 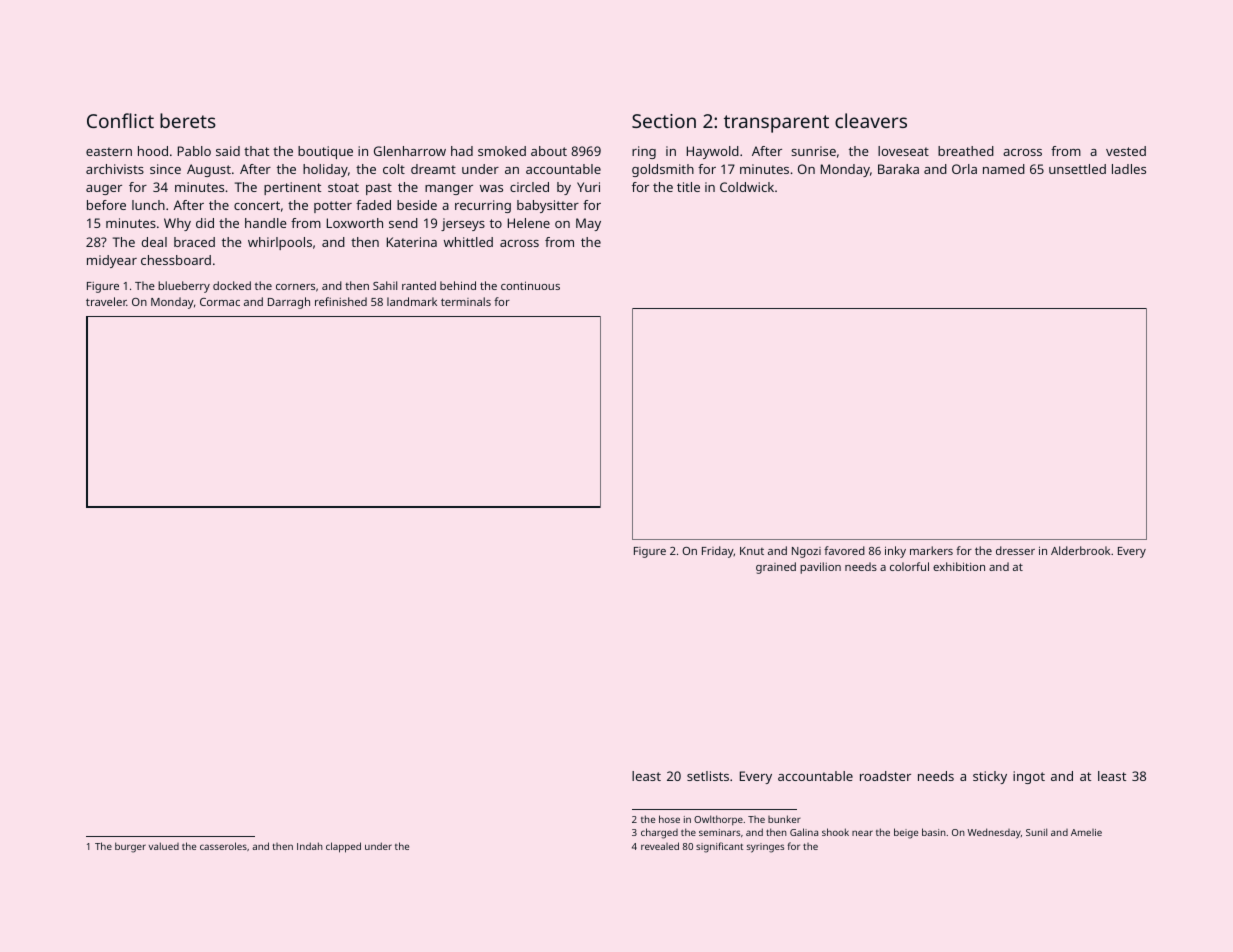 What do you see at coordinates (898, 169) in the screenshot?
I see `Baraka` at bounding box center [898, 169].
